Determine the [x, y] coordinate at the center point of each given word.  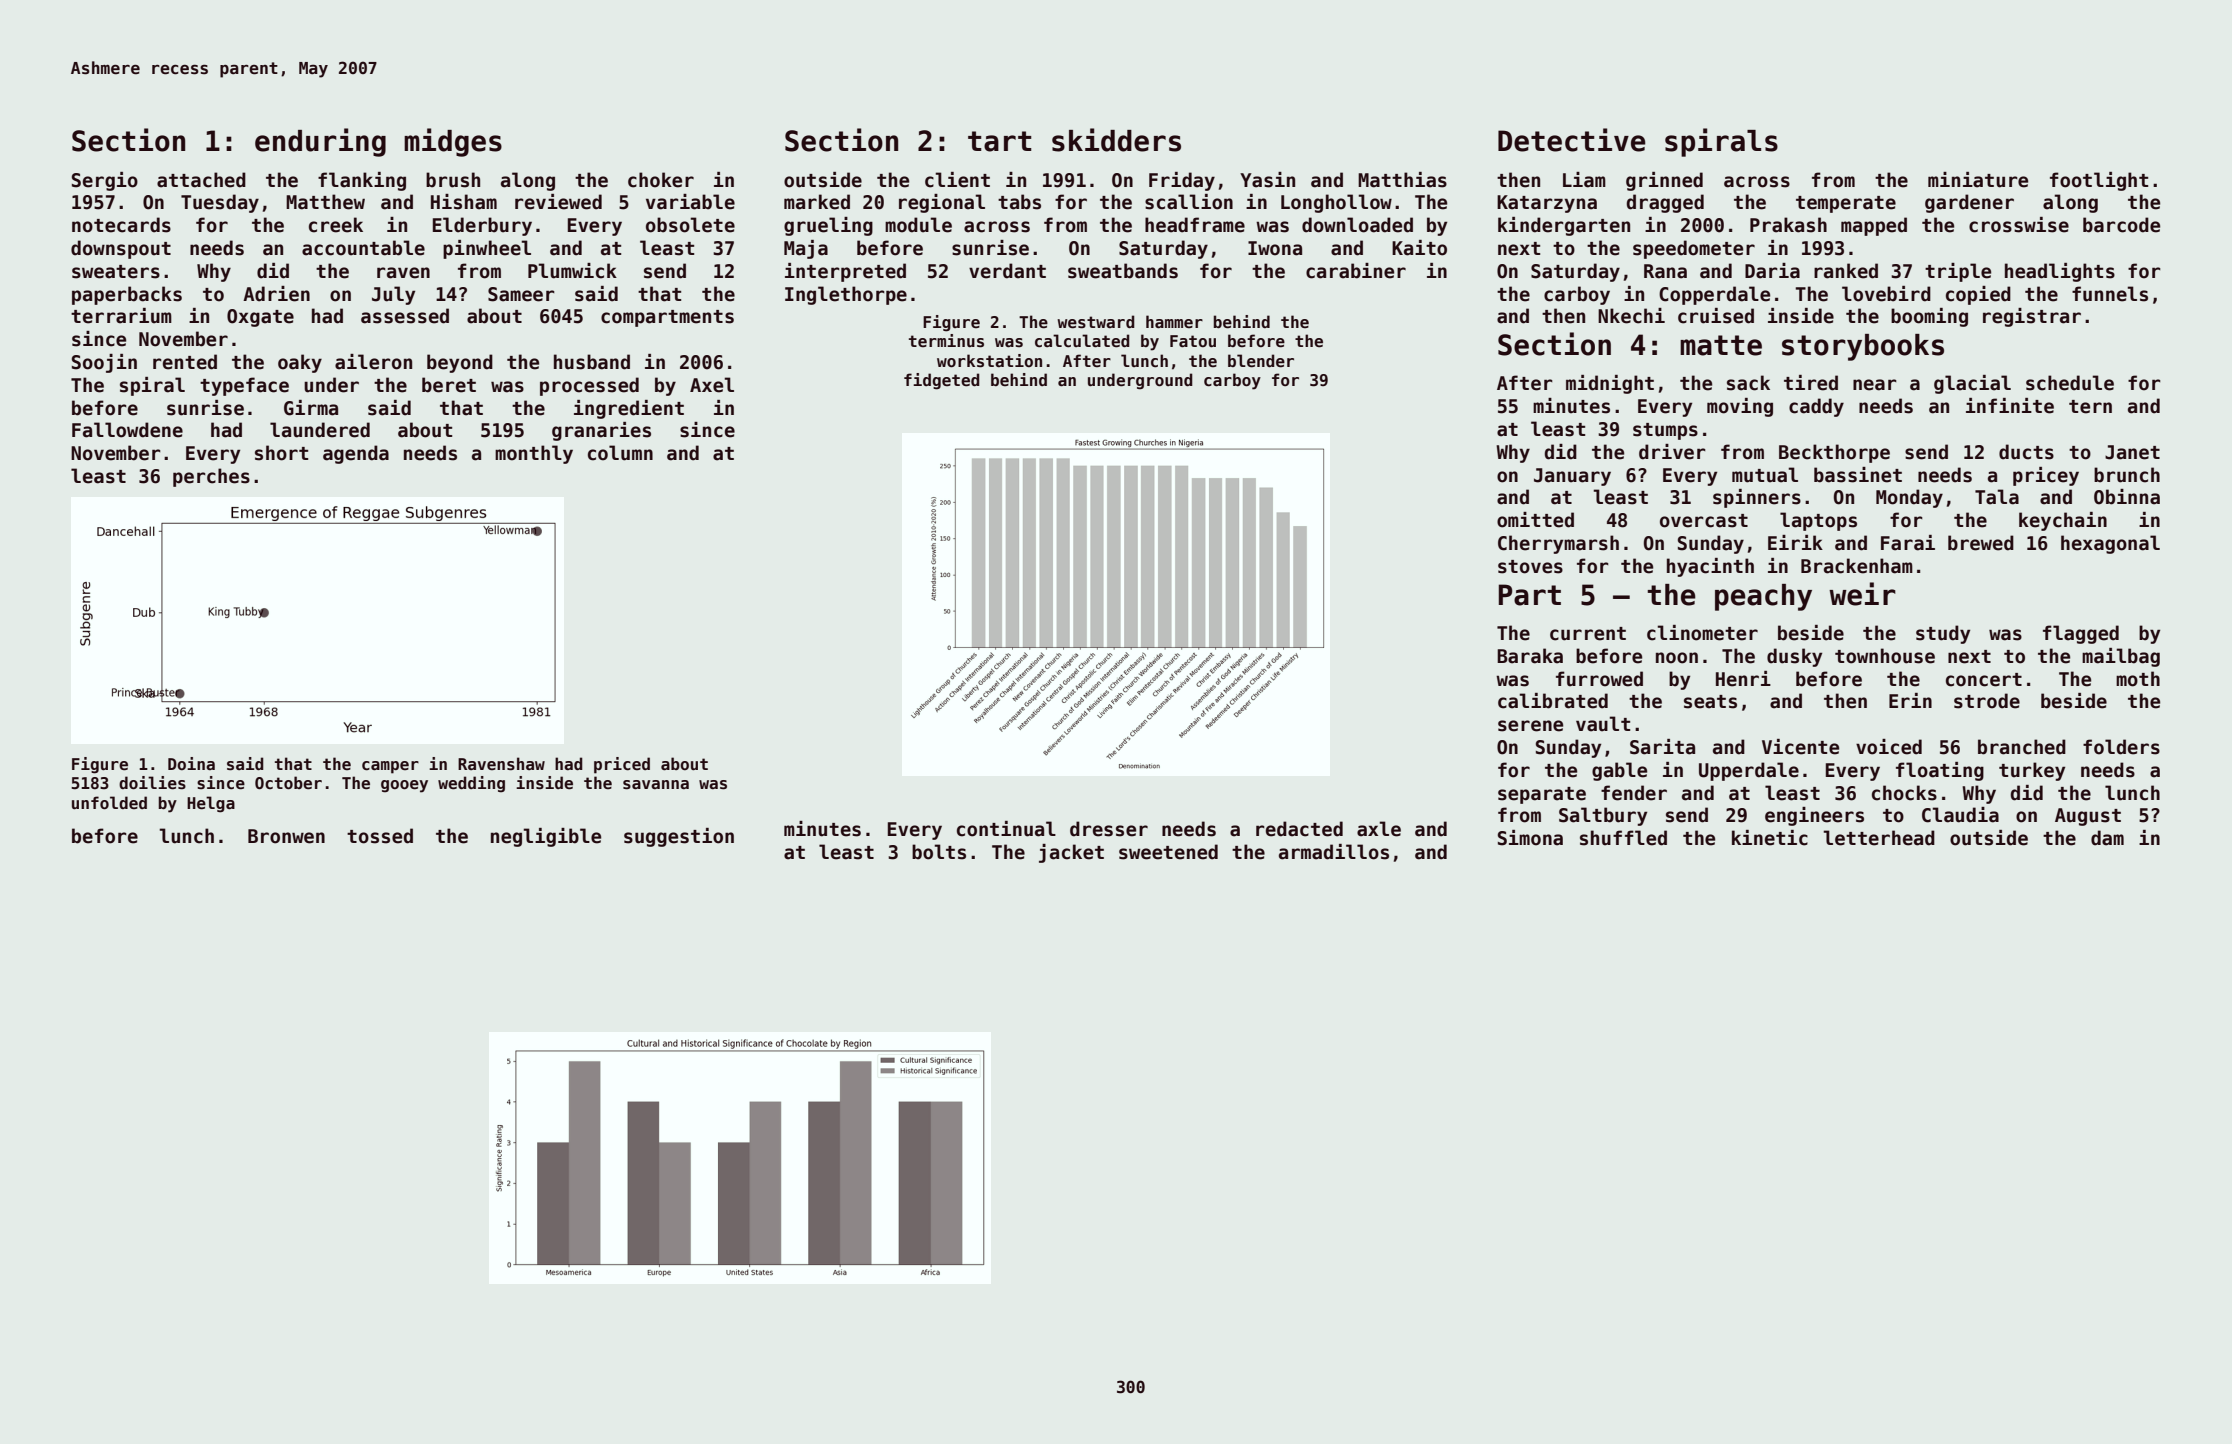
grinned [1664, 181]
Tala [1997, 497]
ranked [1846, 271]
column [620, 453]
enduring [320, 142]
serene [1530, 726]
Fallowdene [127, 430]
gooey [404, 786]
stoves [1530, 567]
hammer [1174, 322]
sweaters [116, 272]
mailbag [2121, 657]
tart [1000, 141]
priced [622, 765]
